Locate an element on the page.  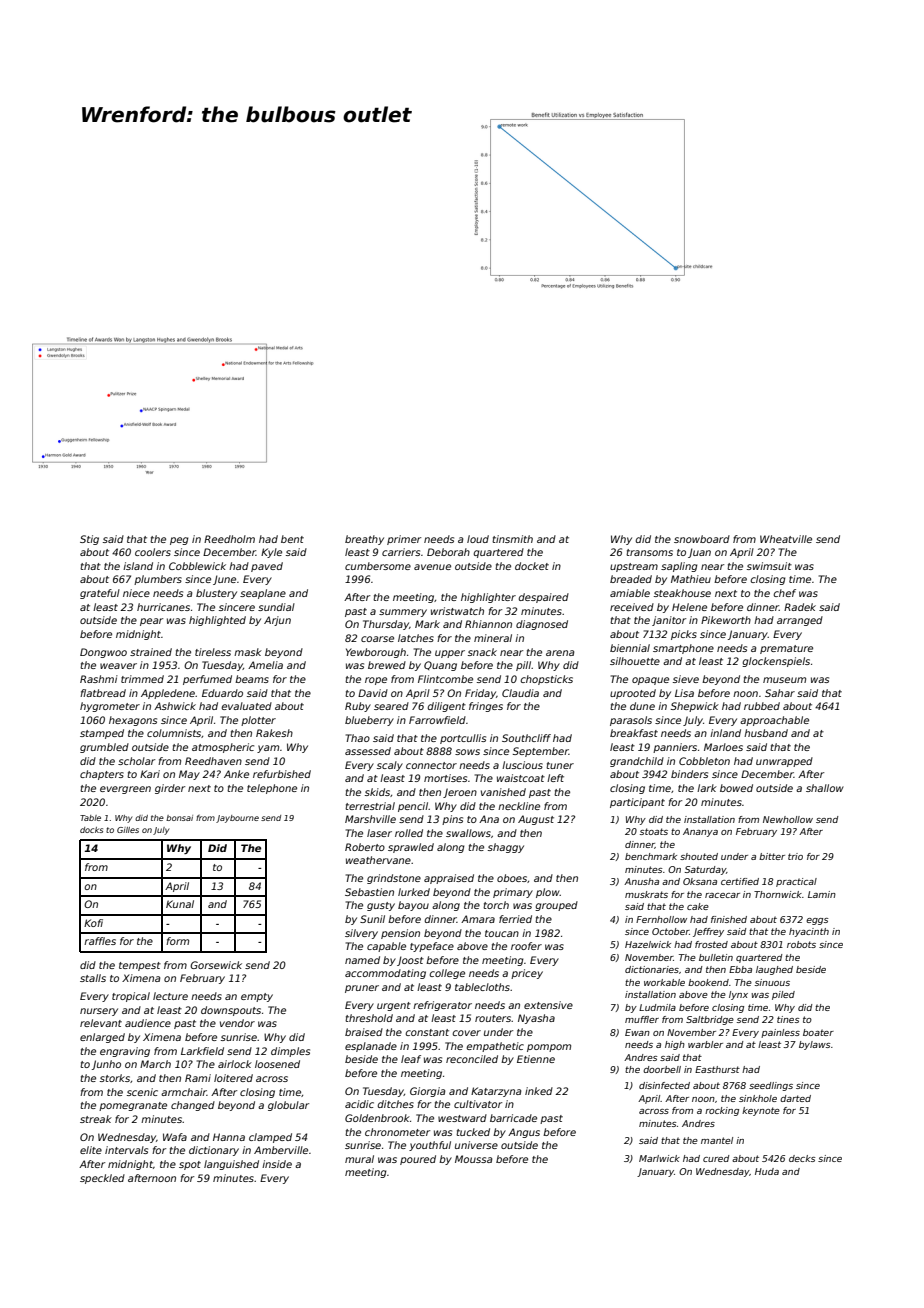
assessed is located at coordinates (368, 751).
